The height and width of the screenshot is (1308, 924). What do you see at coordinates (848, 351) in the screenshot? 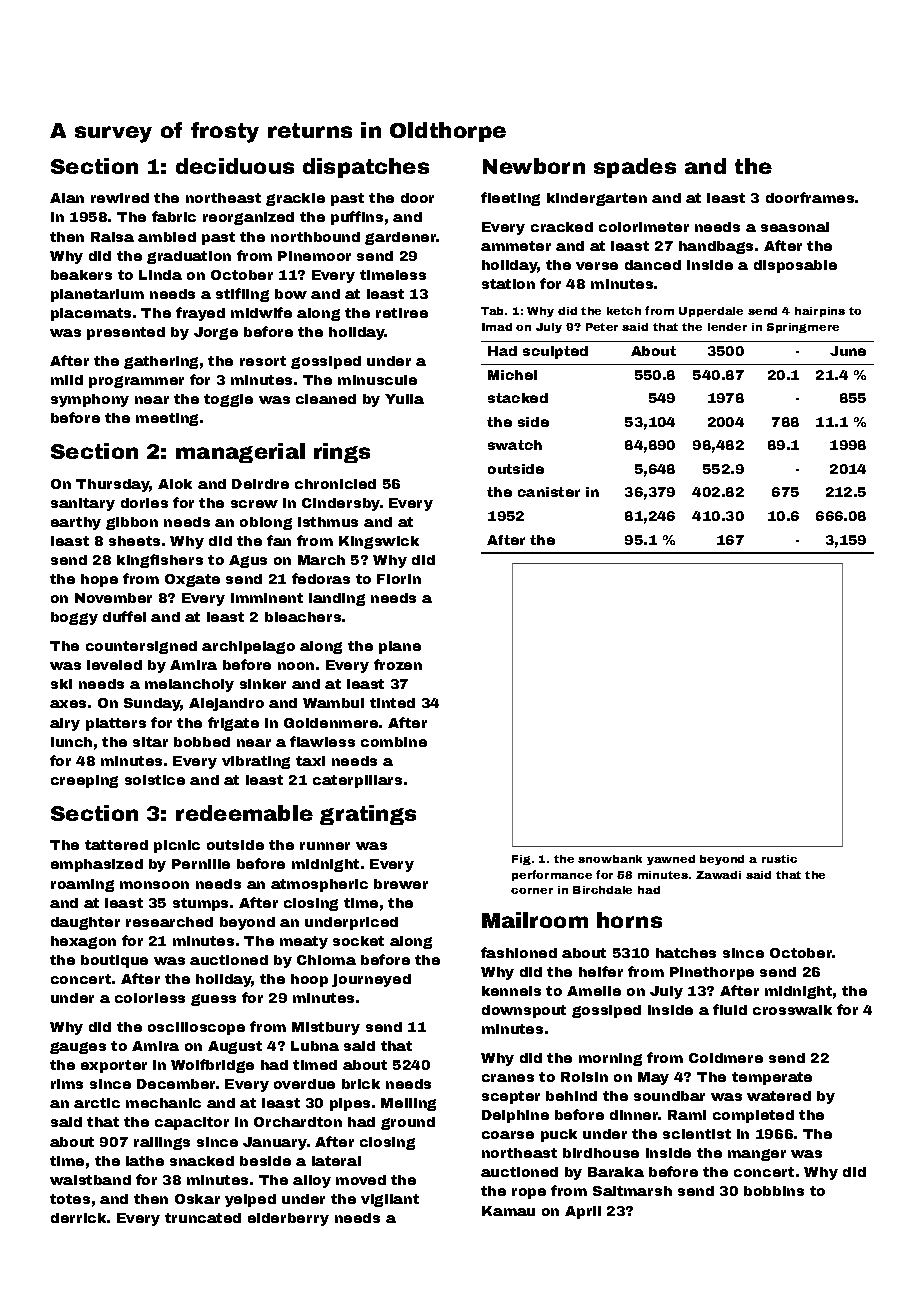
I see `June` at bounding box center [848, 351].
